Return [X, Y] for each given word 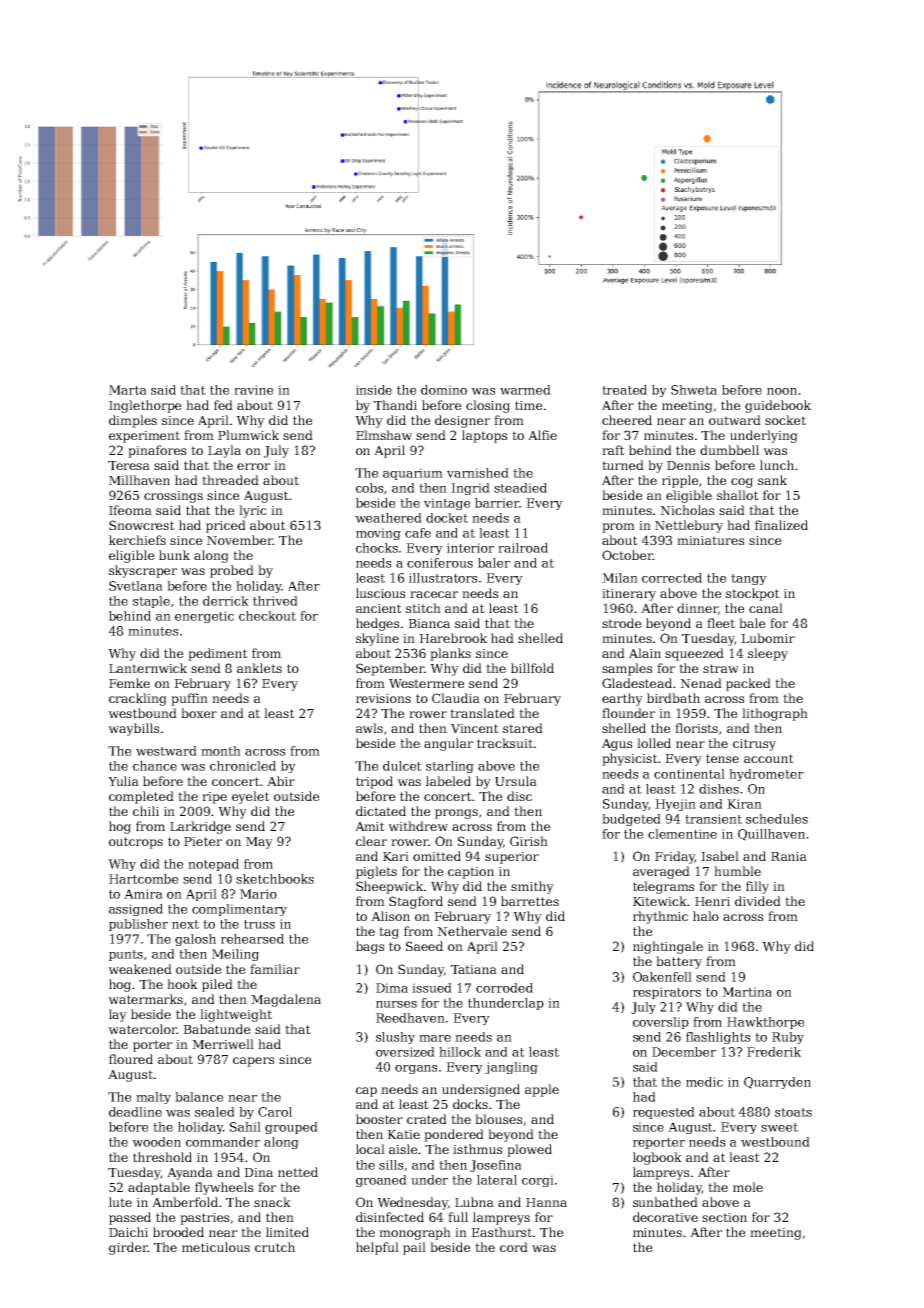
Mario [258, 894]
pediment [218, 654]
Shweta [694, 390]
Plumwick [248, 435]
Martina [747, 992]
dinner [697, 609]
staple [151, 602]
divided [758, 901]
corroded [504, 988]
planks [450, 654]
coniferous [440, 563]
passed [130, 1218]
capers [253, 1062]
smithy [532, 887]
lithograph [775, 714]
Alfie [542, 435]
